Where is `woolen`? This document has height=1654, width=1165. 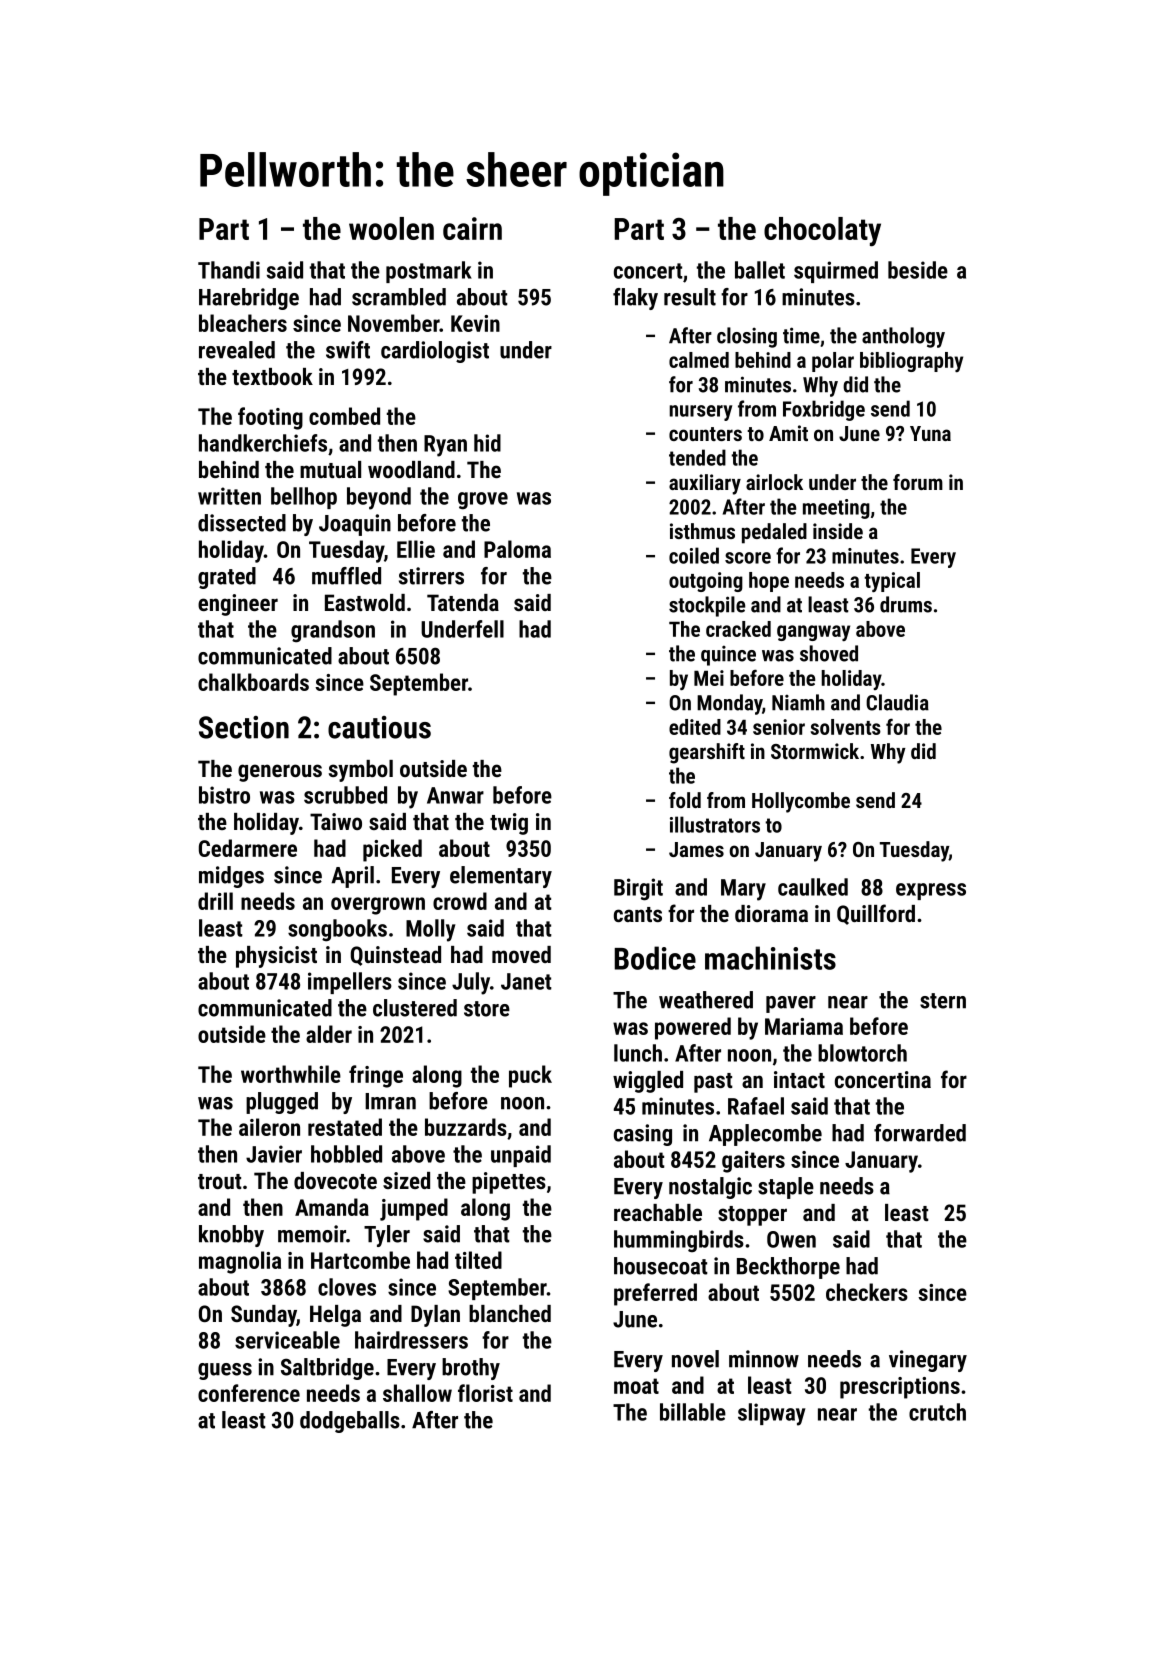
woolen is located at coordinates (391, 228).
